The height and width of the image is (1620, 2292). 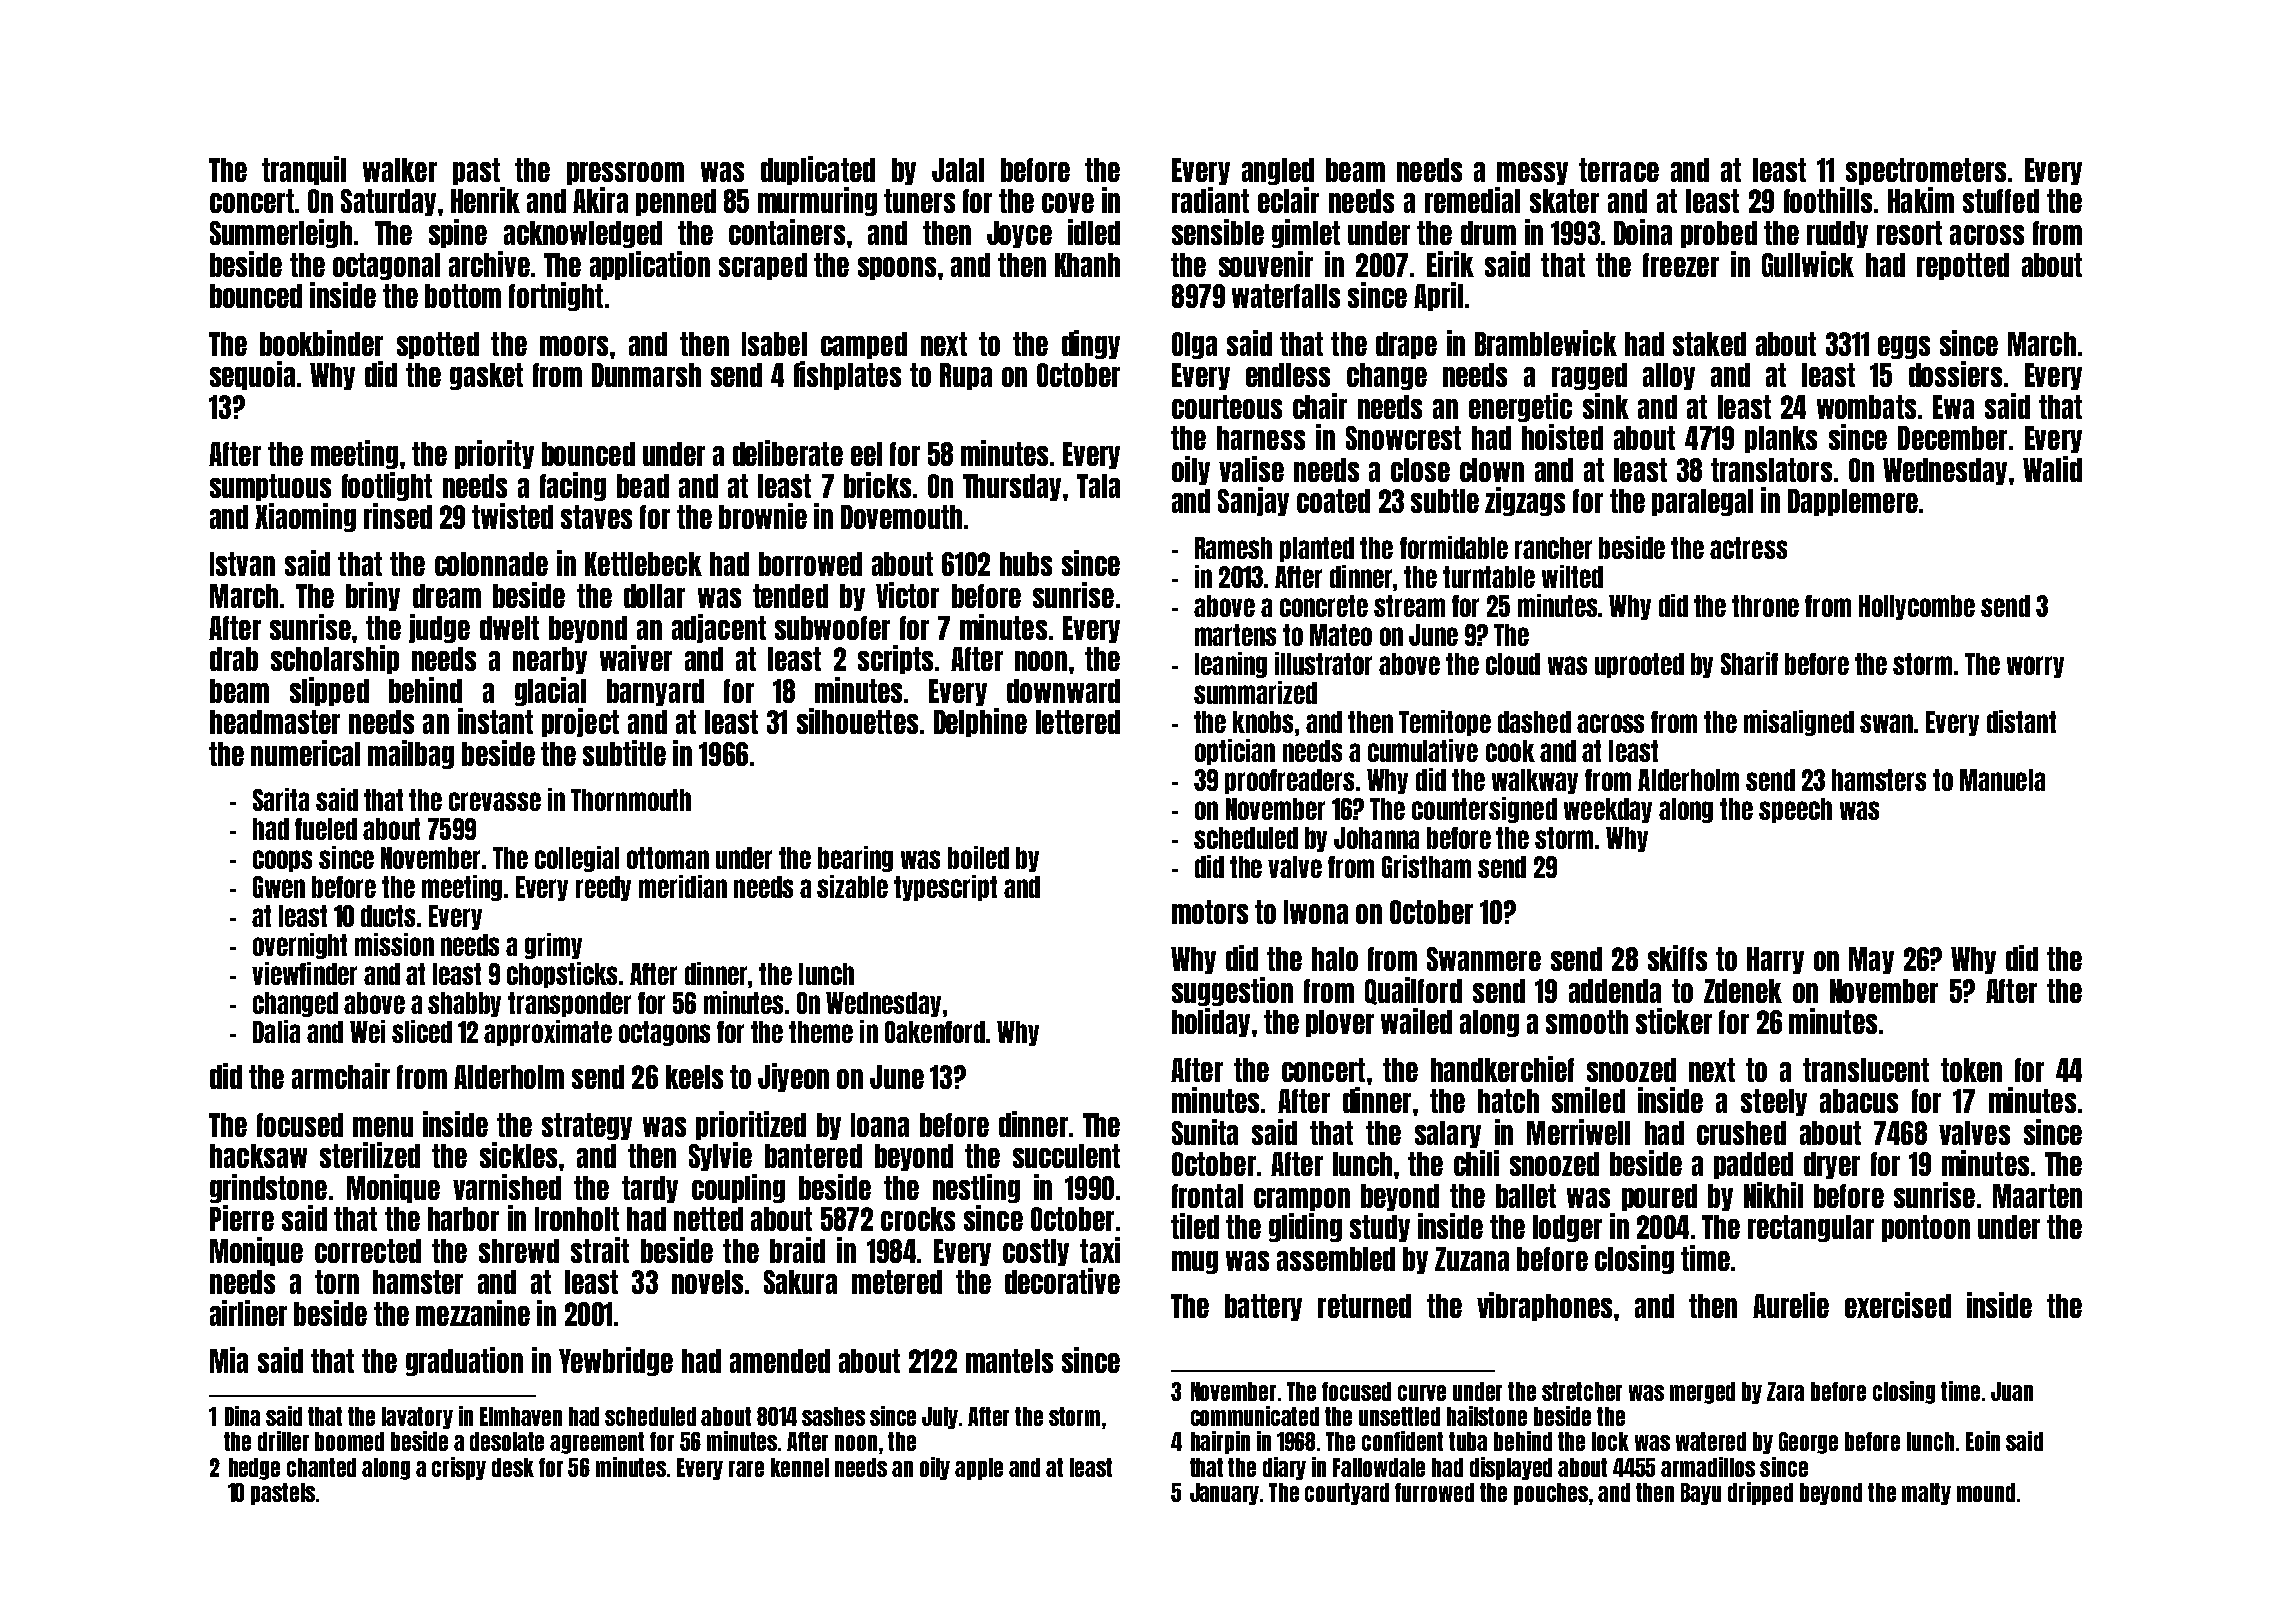 I want to click on headmaster, so click(x=275, y=722).
